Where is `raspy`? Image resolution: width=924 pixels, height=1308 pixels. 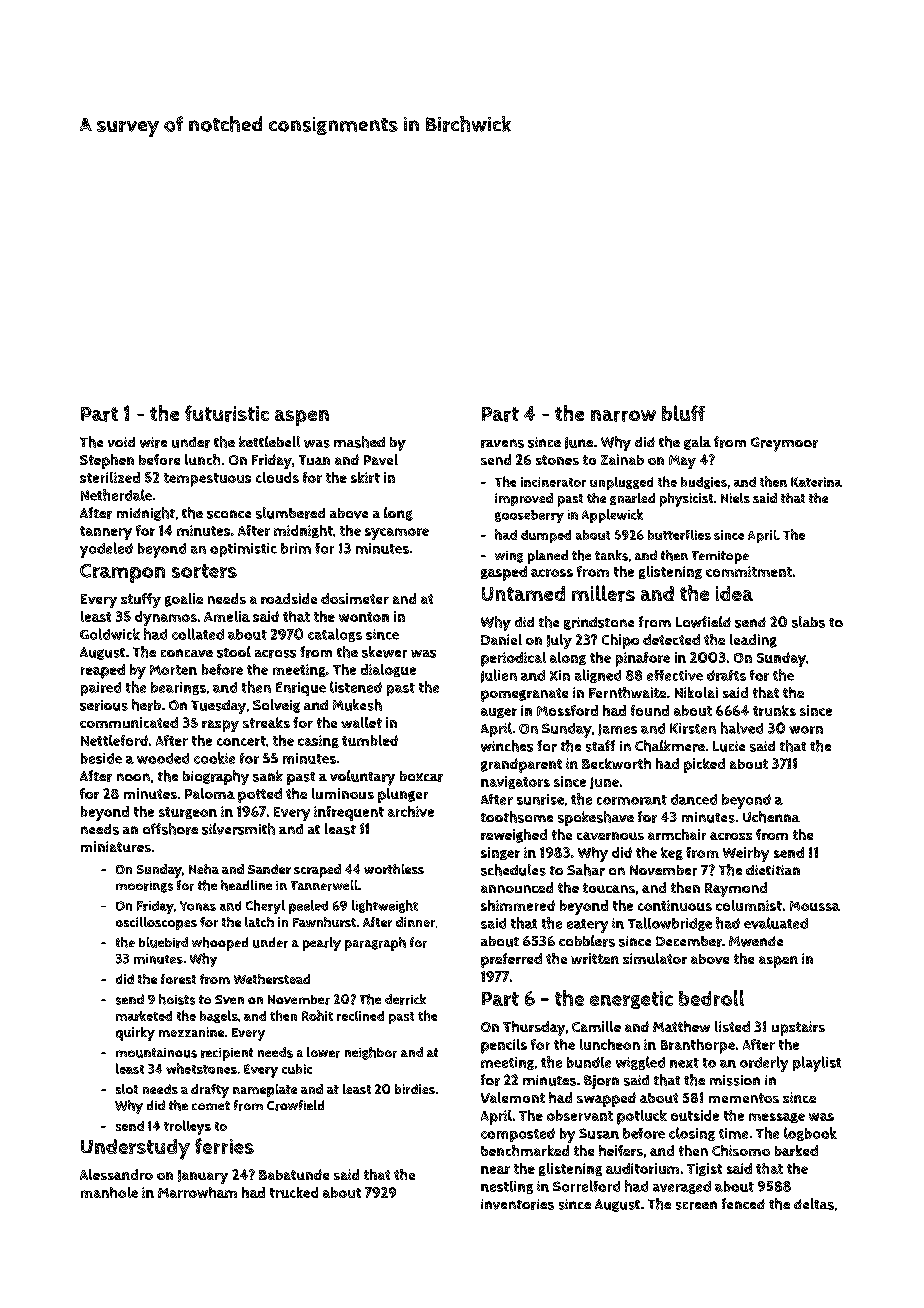 raspy is located at coordinates (220, 726).
